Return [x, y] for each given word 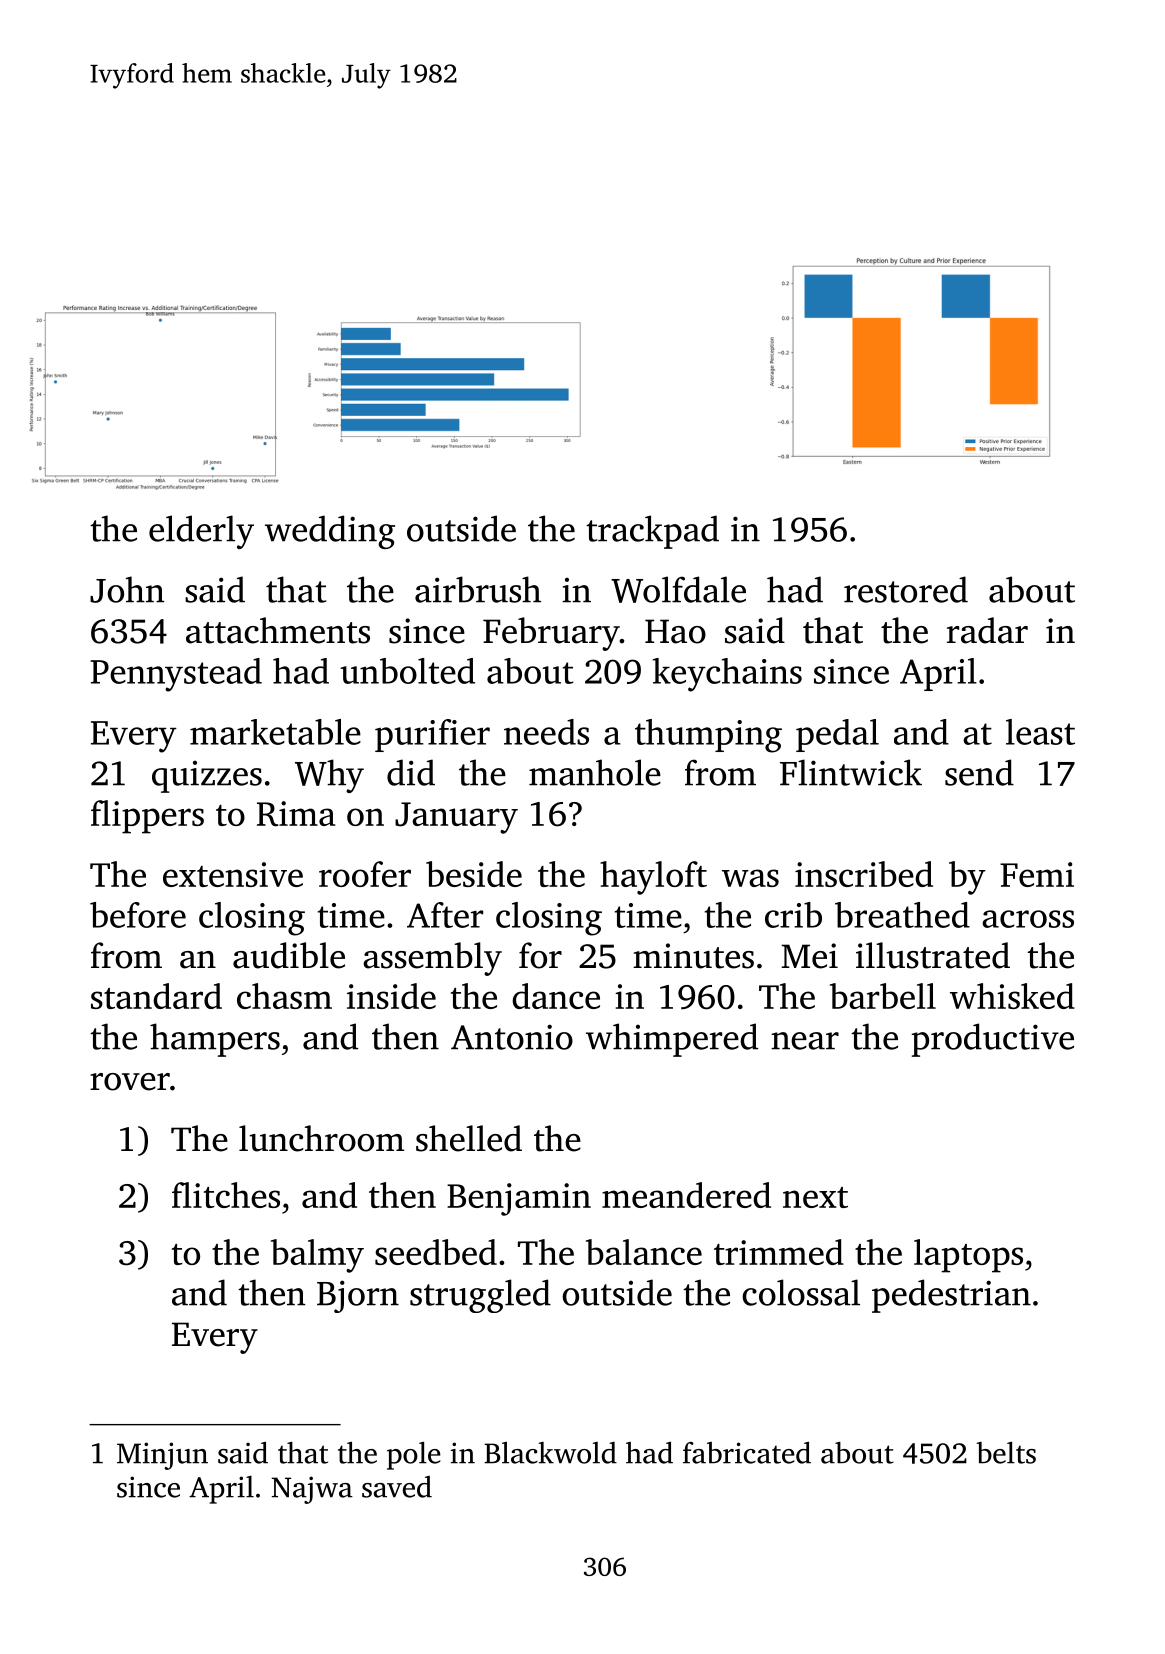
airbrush [478, 589]
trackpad [652, 532]
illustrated [933, 955]
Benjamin [519, 1199]
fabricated [747, 1452]
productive [992, 1040]
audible [289, 955]
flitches [226, 1195]
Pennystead [176, 675]
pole [414, 1455]
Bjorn [358, 1296]
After [445, 915]
